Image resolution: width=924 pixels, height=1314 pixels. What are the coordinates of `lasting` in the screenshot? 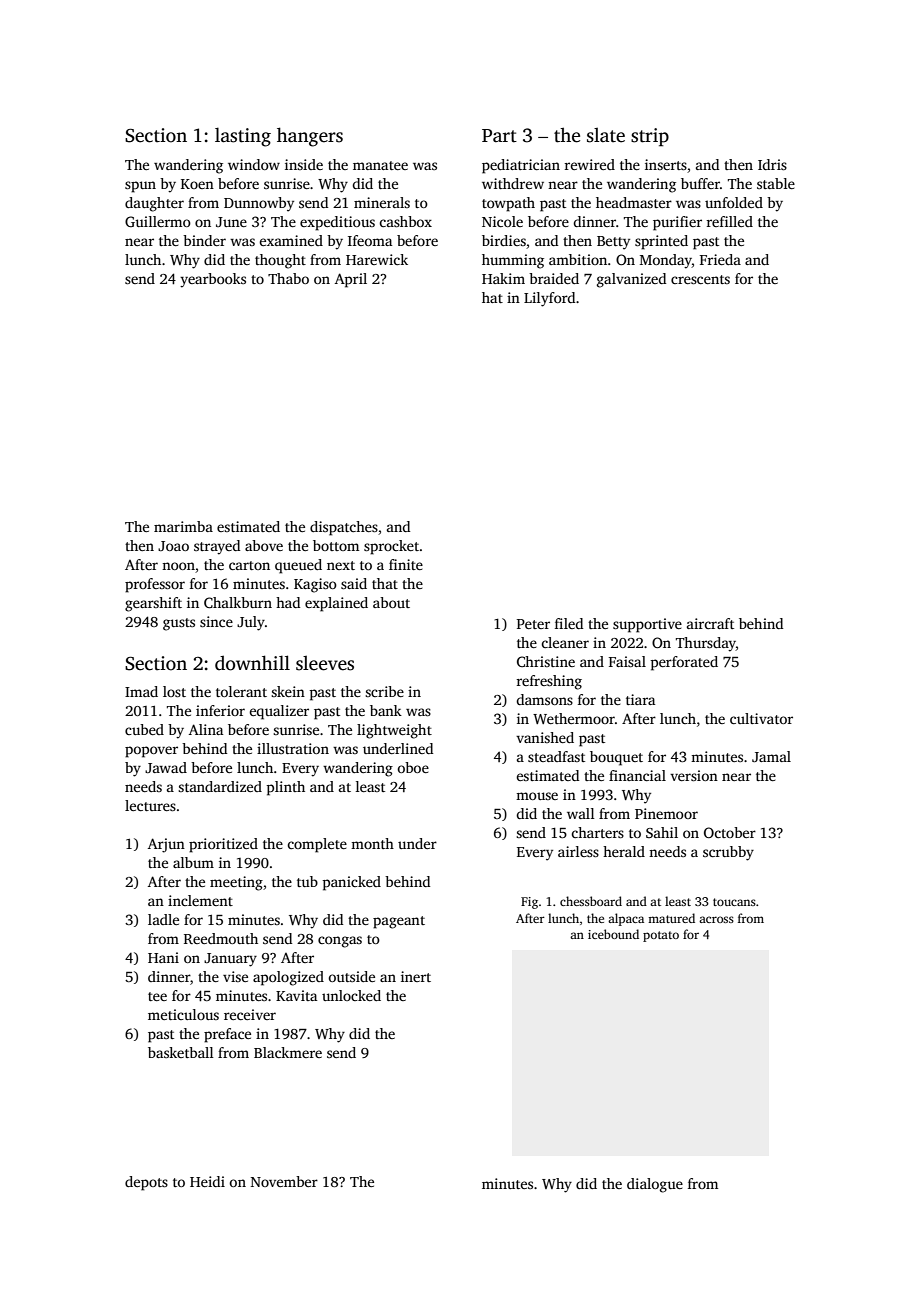 It's located at (243, 137).
